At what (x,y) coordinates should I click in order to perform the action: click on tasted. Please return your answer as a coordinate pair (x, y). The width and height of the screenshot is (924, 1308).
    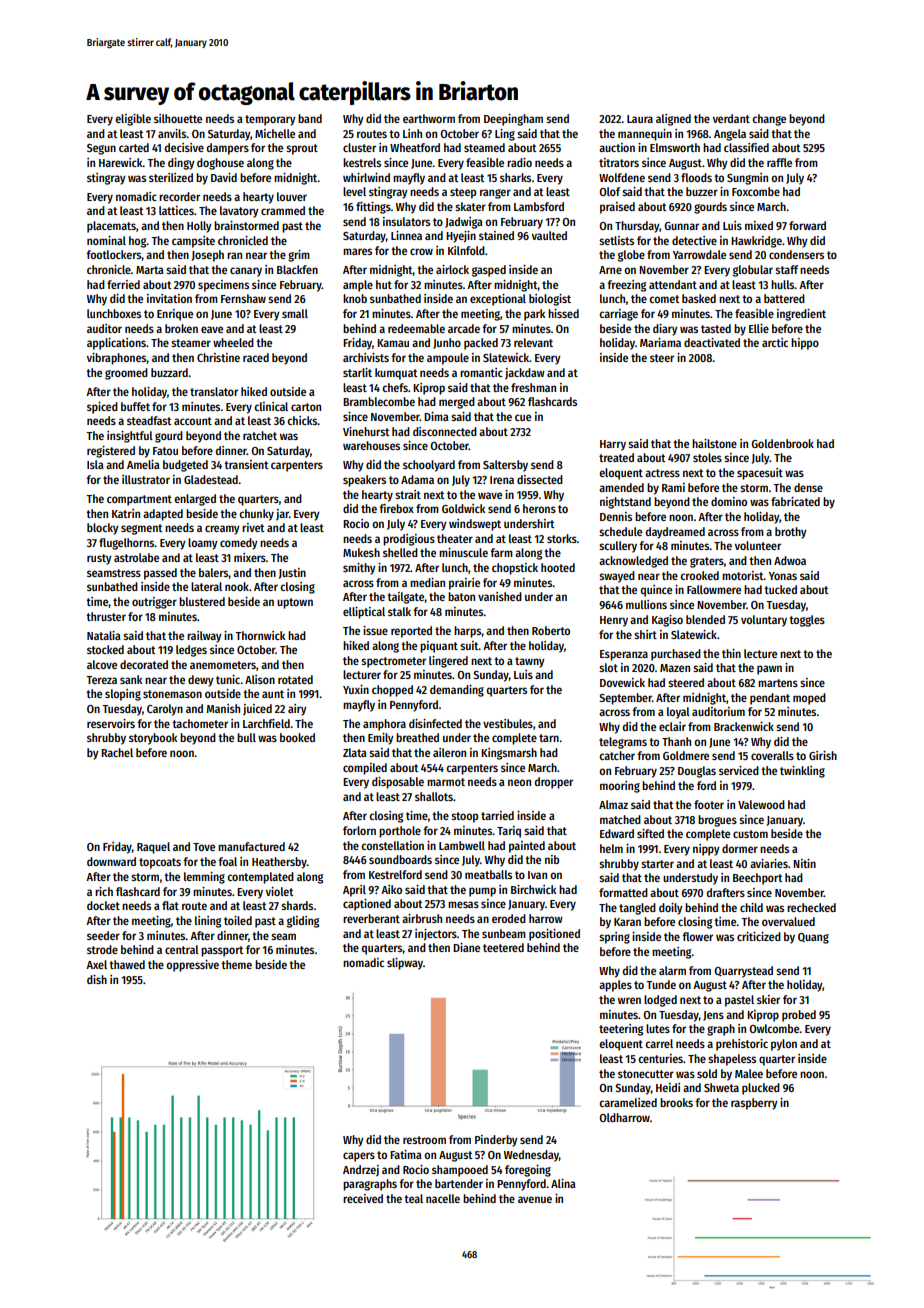
    Looking at the image, I should click on (716, 328).
